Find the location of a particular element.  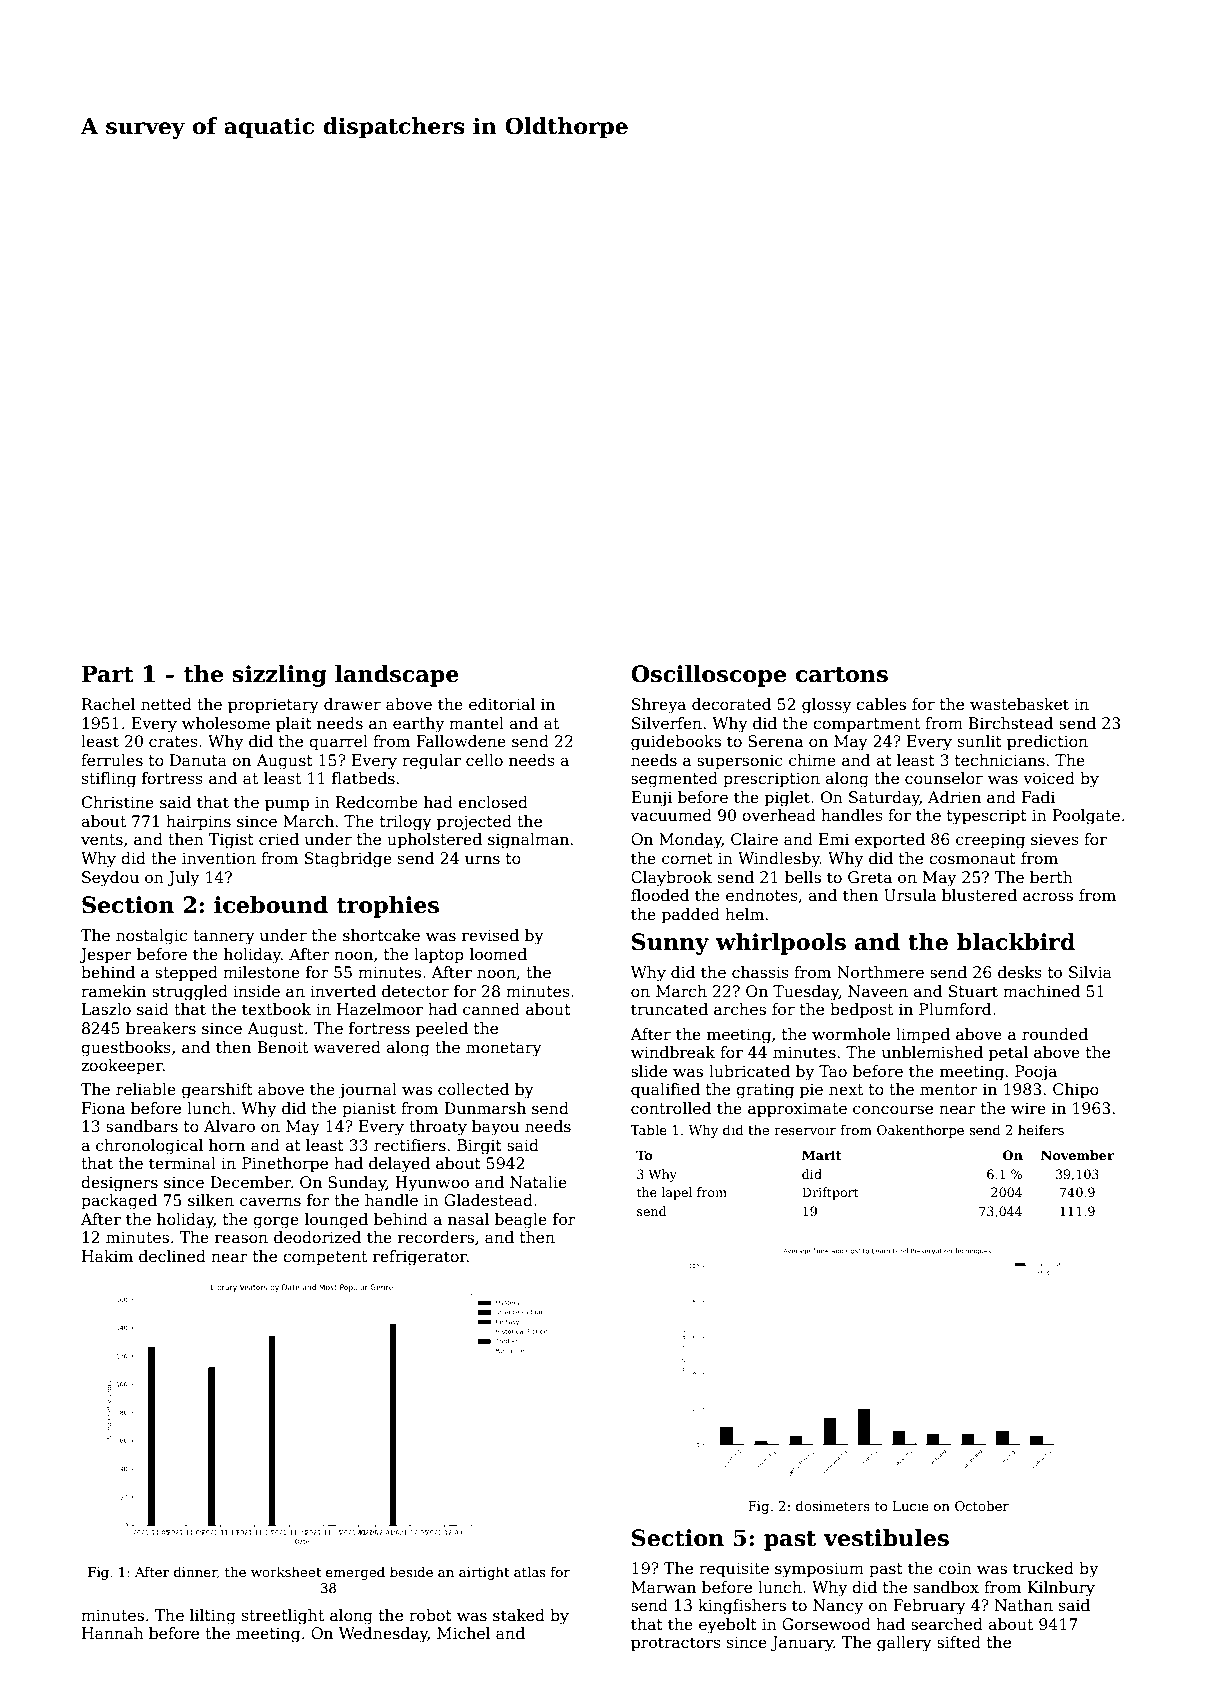

regular is located at coordinates (431, 762).
